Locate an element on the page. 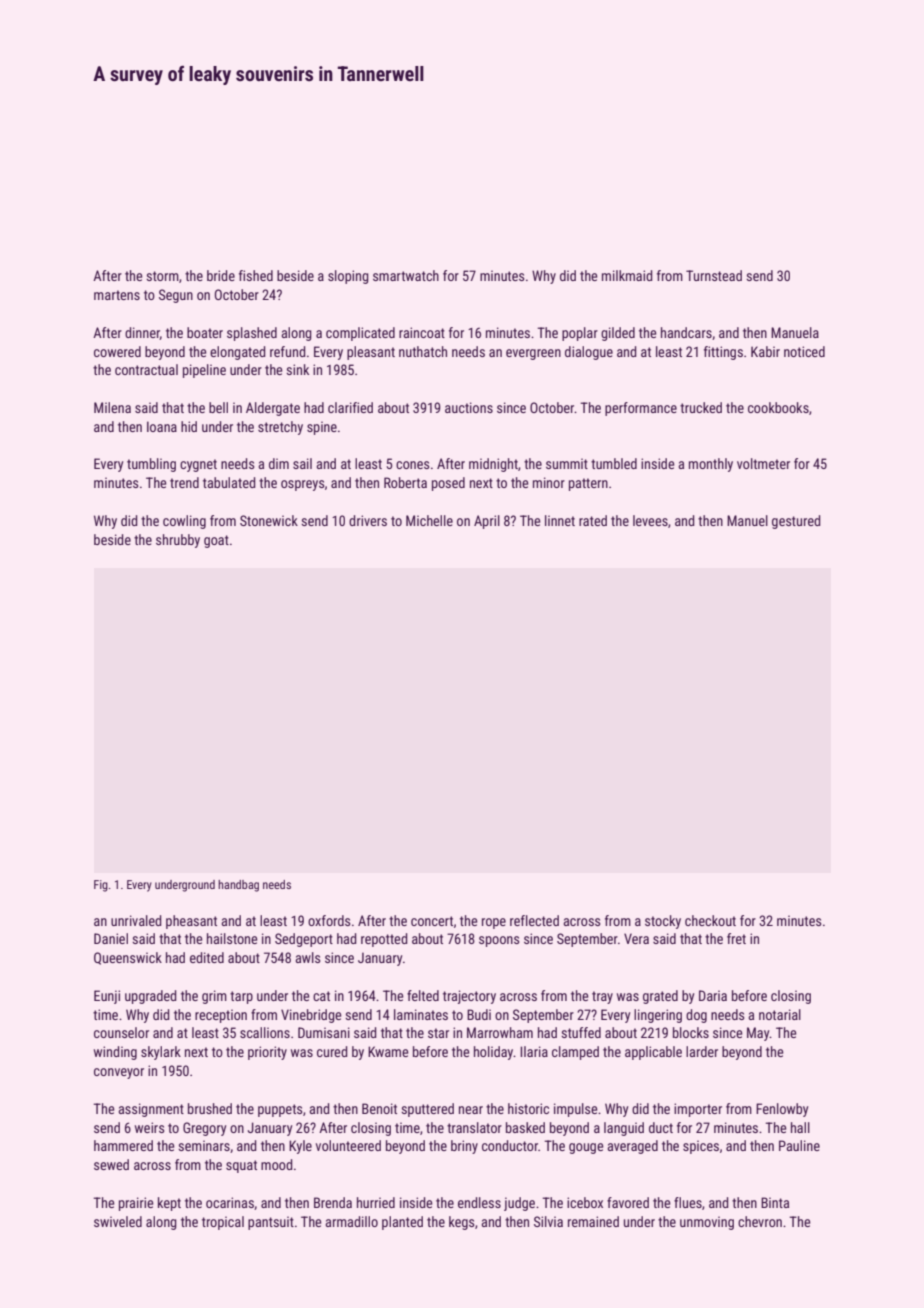 This image has height=1308, width=924. levees is located at coordinates (650, 520).
